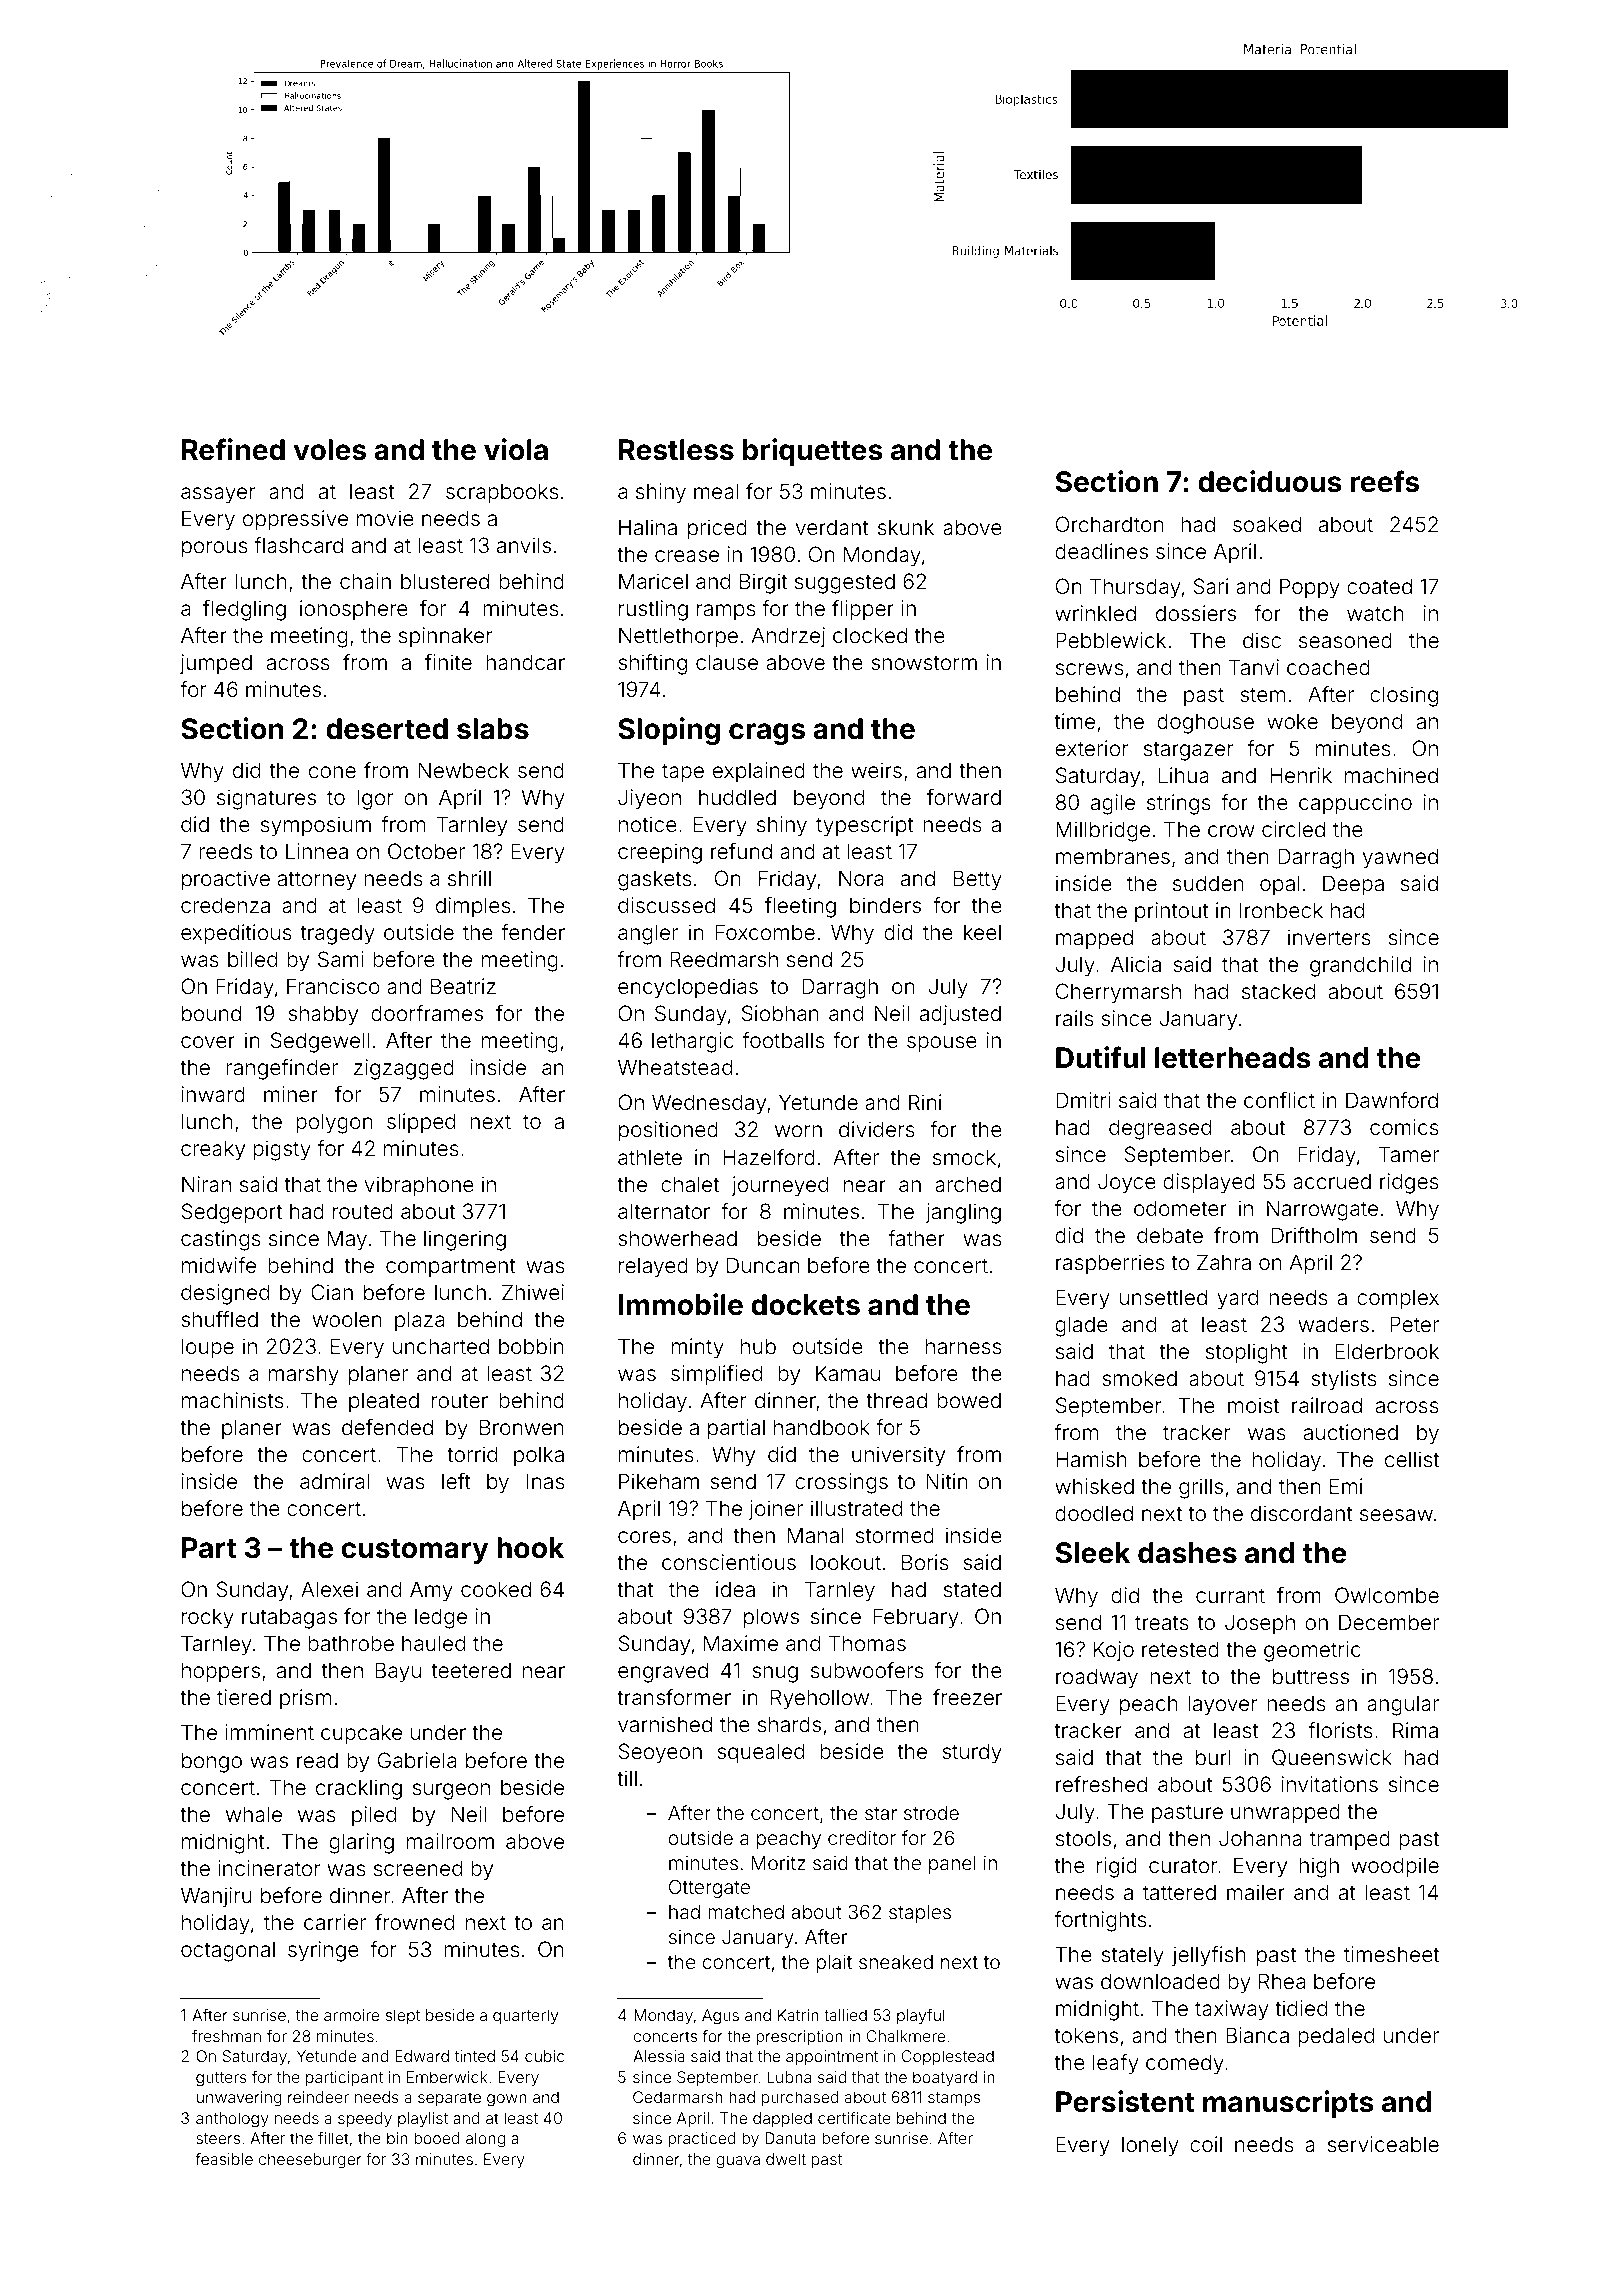  Describe the element at coordinates (727, 662) in the page. I see `clause` at that location.
